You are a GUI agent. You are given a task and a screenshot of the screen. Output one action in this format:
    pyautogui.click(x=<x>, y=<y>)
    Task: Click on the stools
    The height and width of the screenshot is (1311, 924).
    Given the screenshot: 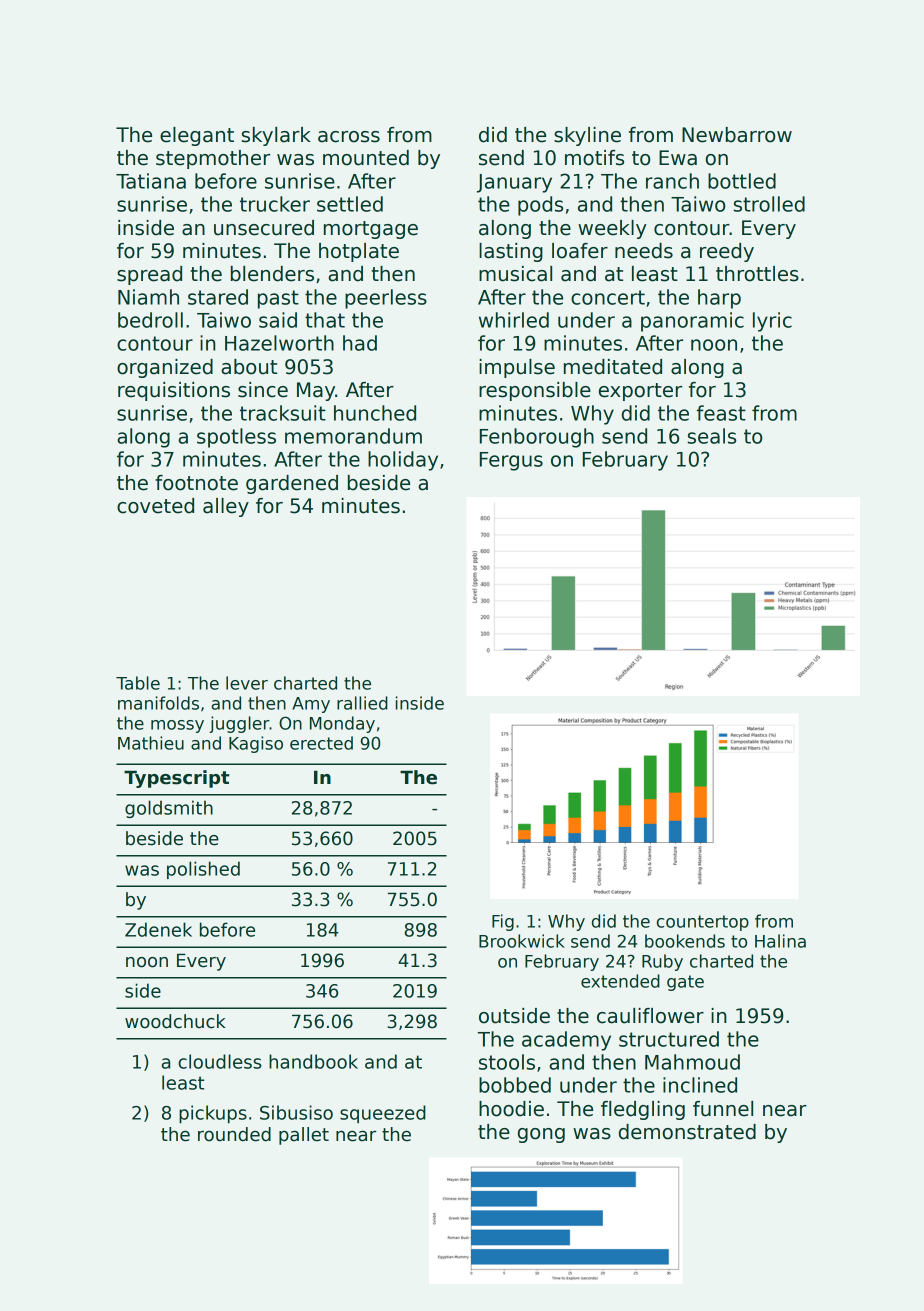 What is the action you would take?
    pyautogui.click(x=507, y=1062)
